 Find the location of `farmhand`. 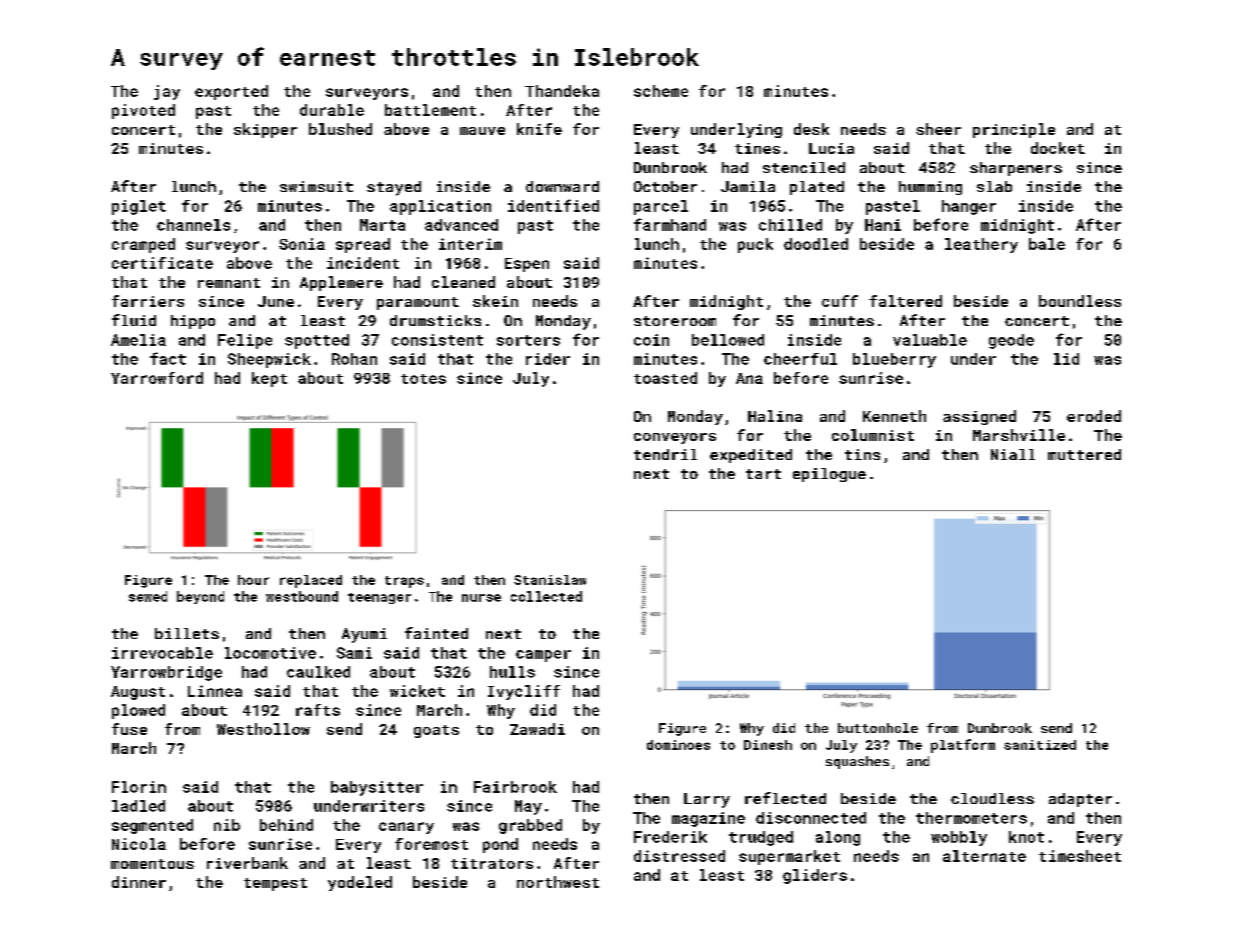

farmhand is located at coordinates (670, 224).
